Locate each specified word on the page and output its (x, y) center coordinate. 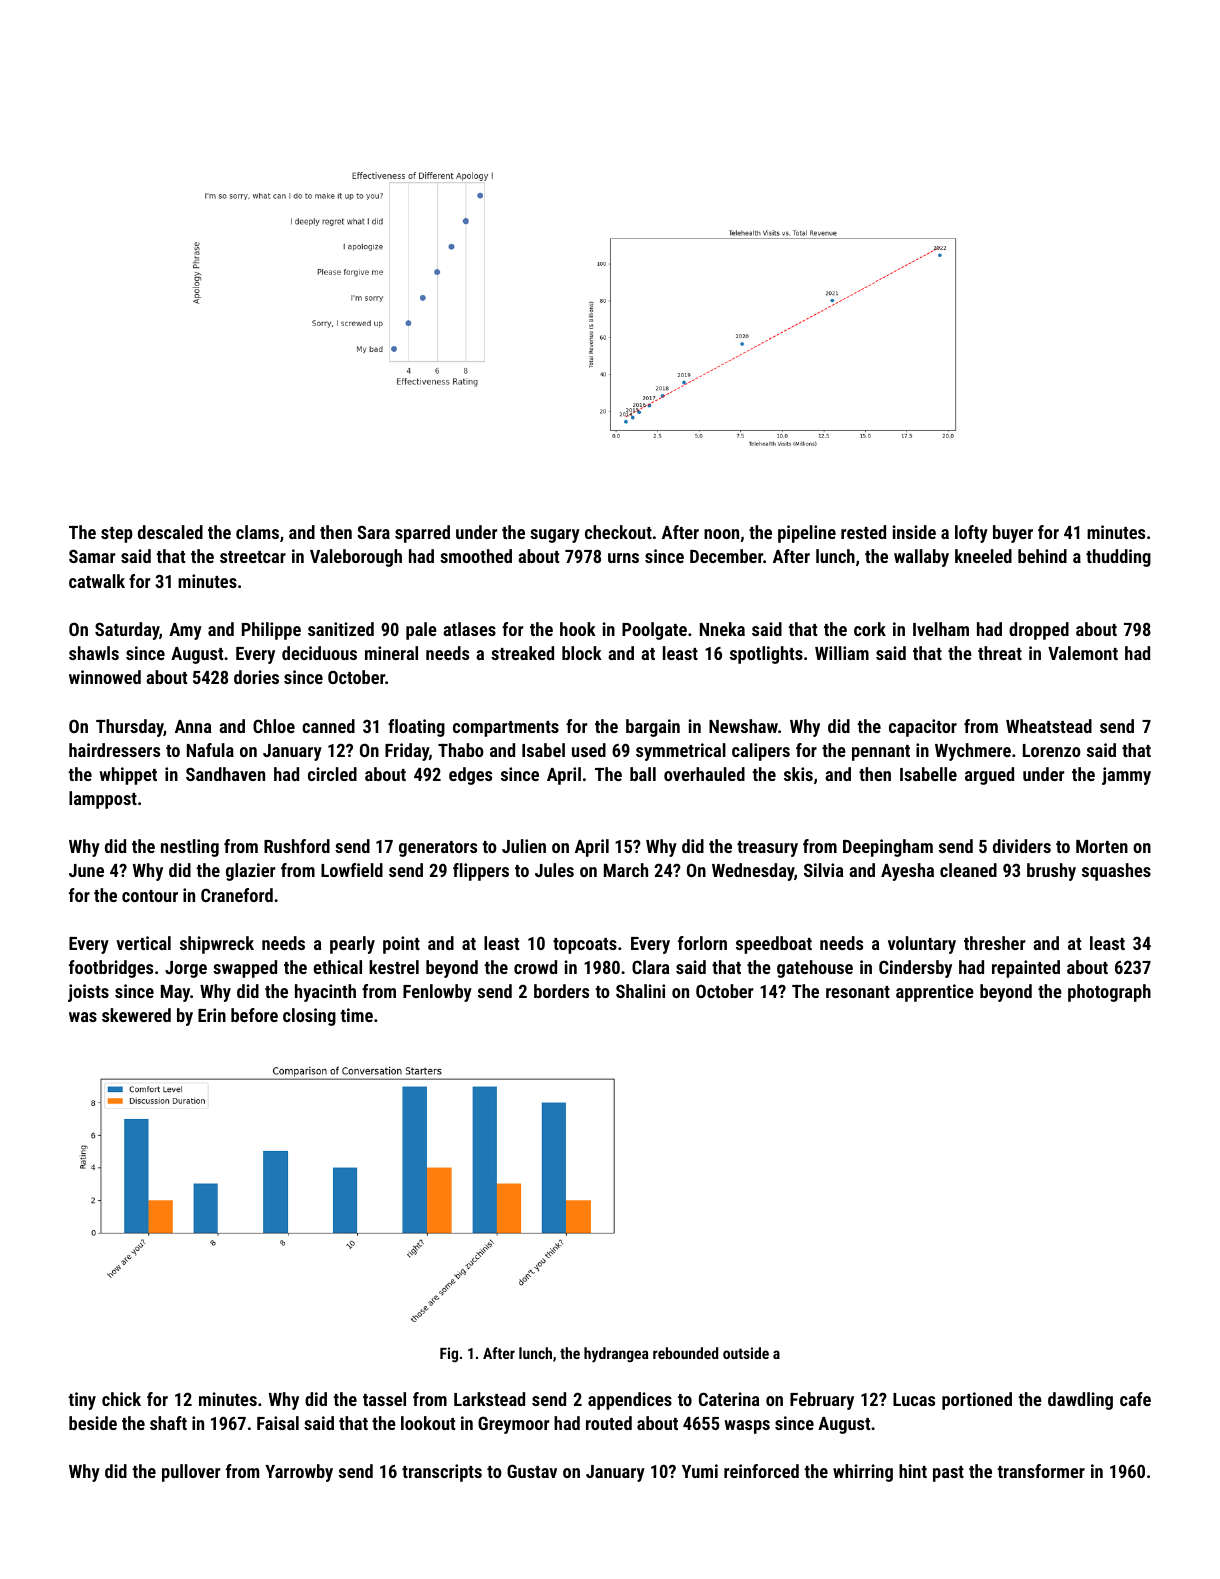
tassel (384, 1399)
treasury (767, 849)
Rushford (297, 846)
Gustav (532, 1471)
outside (746, 1353)
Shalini (640, 991)
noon (721, 534)
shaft (168, 1423)
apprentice (935, 993)
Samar (92, 556)
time (356, 1015)
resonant (858, 992)
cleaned (968, 870)
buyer (1013, 534)
